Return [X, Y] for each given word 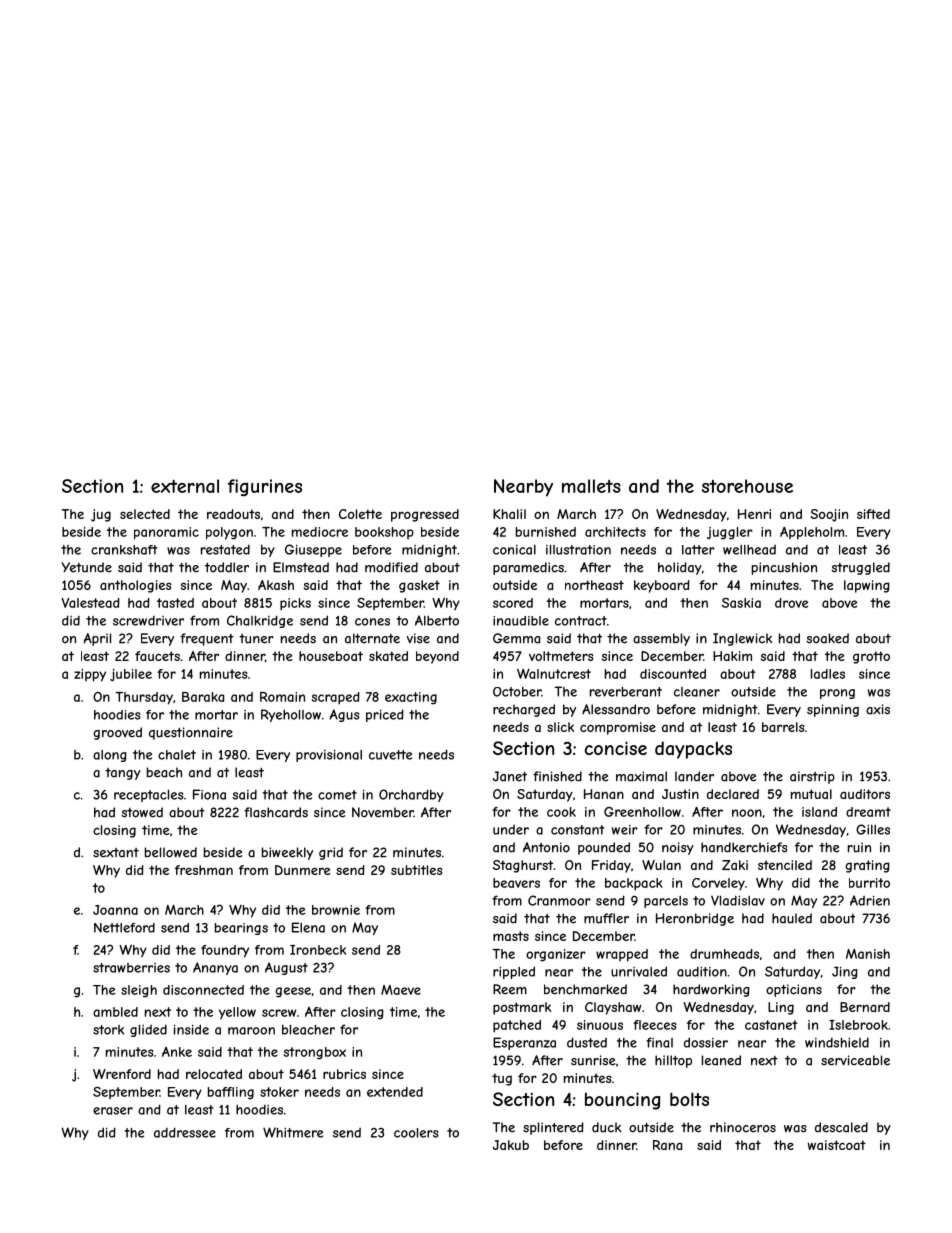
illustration [578, 549]
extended [395, 1092]
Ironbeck [318, 950]
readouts [233, 514]
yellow [237, 1013]
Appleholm [812, 533]
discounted [673, 674]
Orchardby [411, 795]
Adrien [870, 900]
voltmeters [561, 656]
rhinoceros [743, 1127]
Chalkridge [260, 621]
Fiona [209, 794]
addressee [185, 1132]
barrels [783, 727]
